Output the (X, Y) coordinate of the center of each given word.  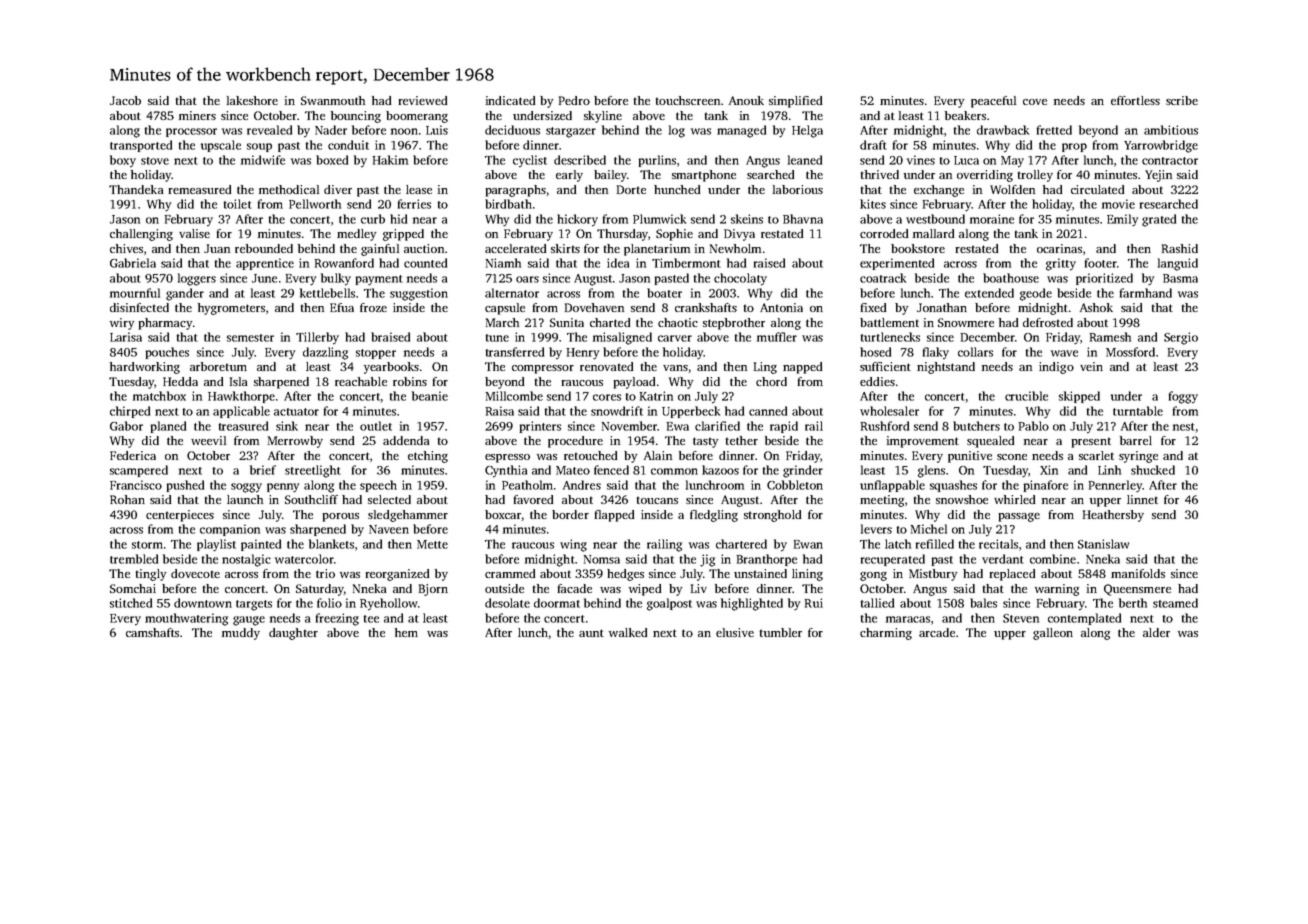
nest (1184, 427)
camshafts (152, 632)
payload (634, 383)
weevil (208, 440)
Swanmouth (333, 100)
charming (886, 634)
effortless (1135, 100)
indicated (510, 100)
